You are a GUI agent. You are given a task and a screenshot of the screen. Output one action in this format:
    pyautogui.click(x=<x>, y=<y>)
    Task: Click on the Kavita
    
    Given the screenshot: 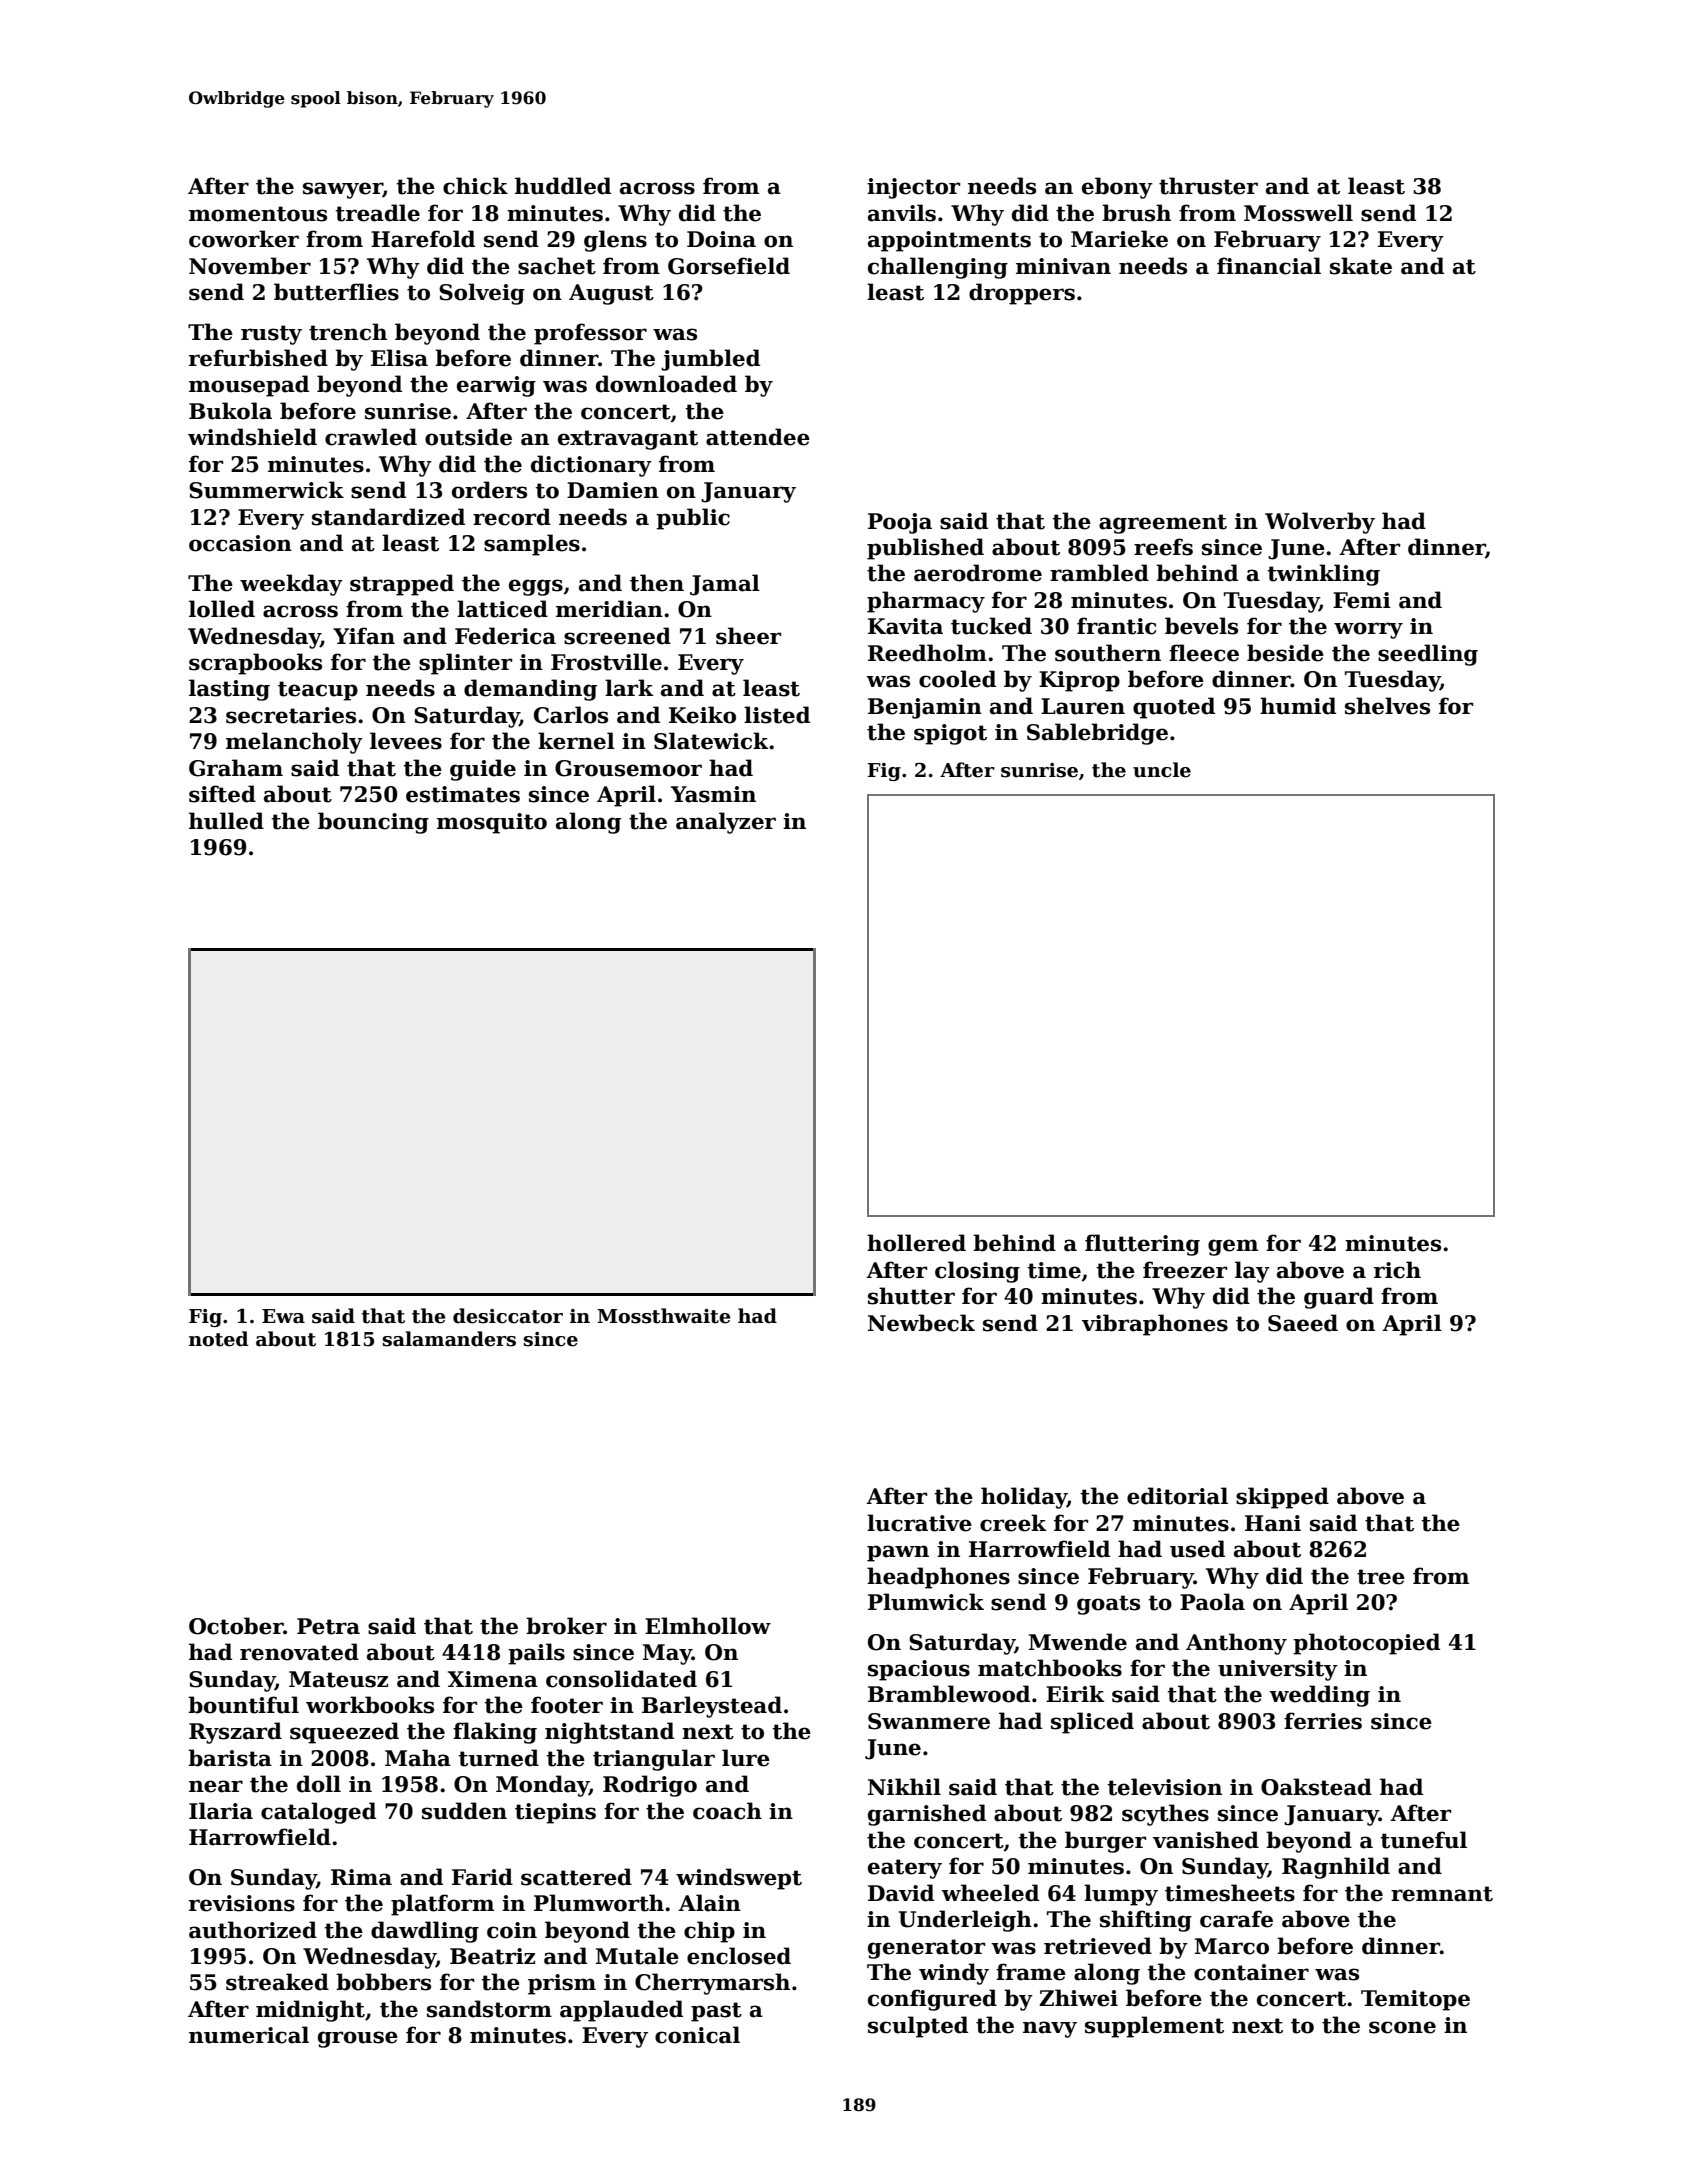 What is the action you would take?
    pyautogui.click(x=905, y=626)
